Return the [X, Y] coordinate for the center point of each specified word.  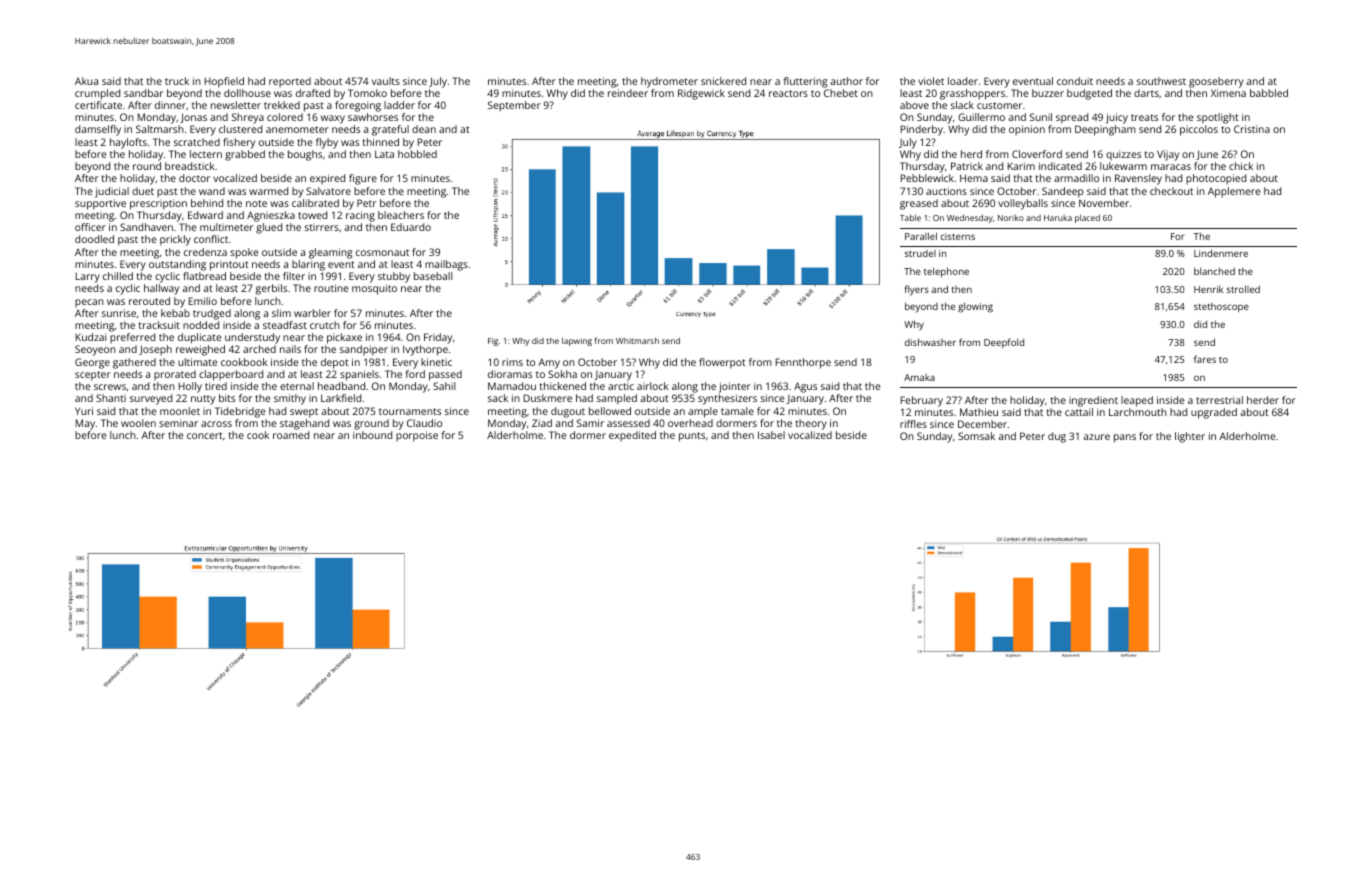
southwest [1161, 81]
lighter [1190, 437]
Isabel [771, 435]
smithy [290, 399]
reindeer [628, 93]
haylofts [128, 143]
